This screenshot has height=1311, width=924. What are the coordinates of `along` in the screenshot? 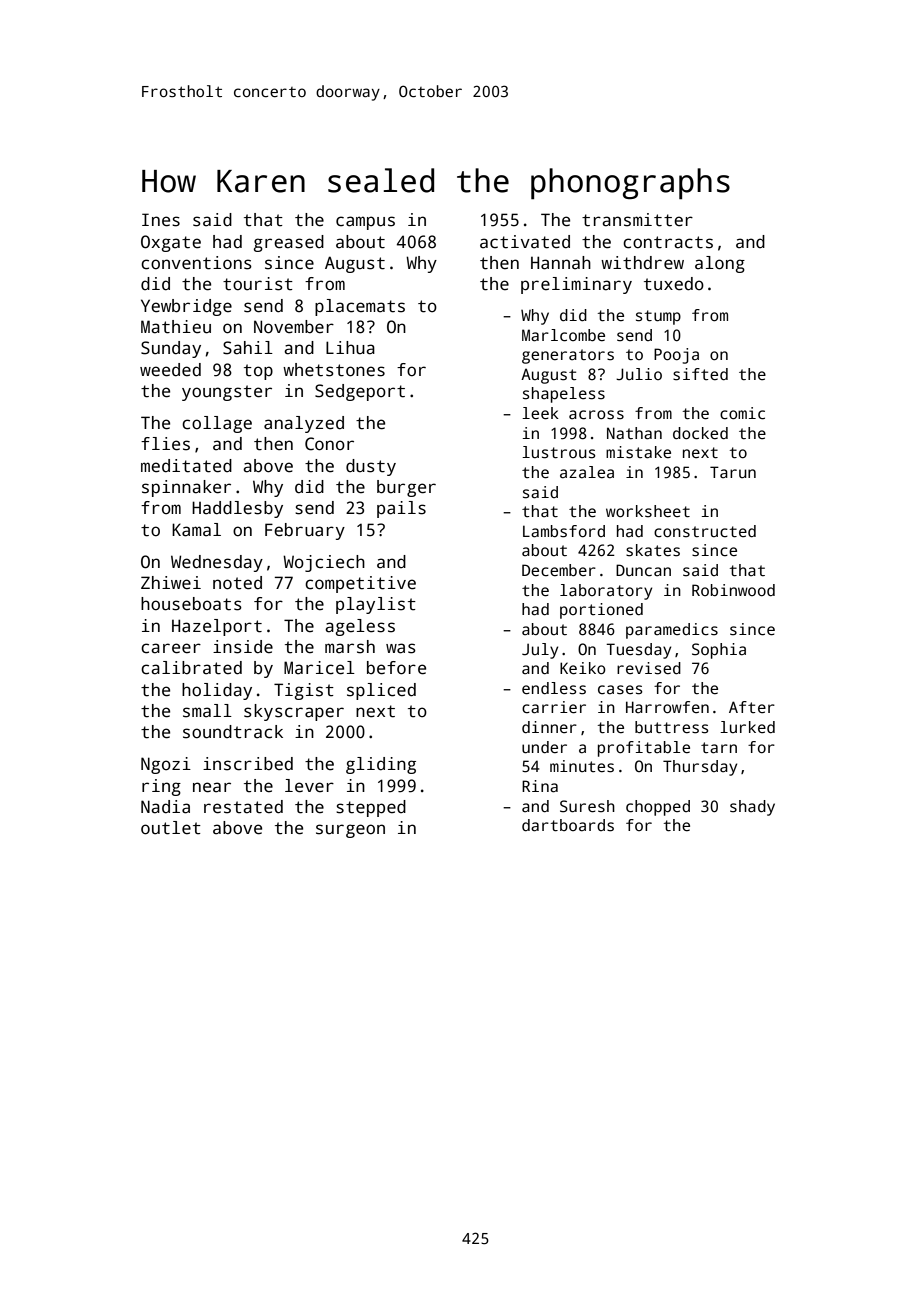 It's located at (720, 264).
